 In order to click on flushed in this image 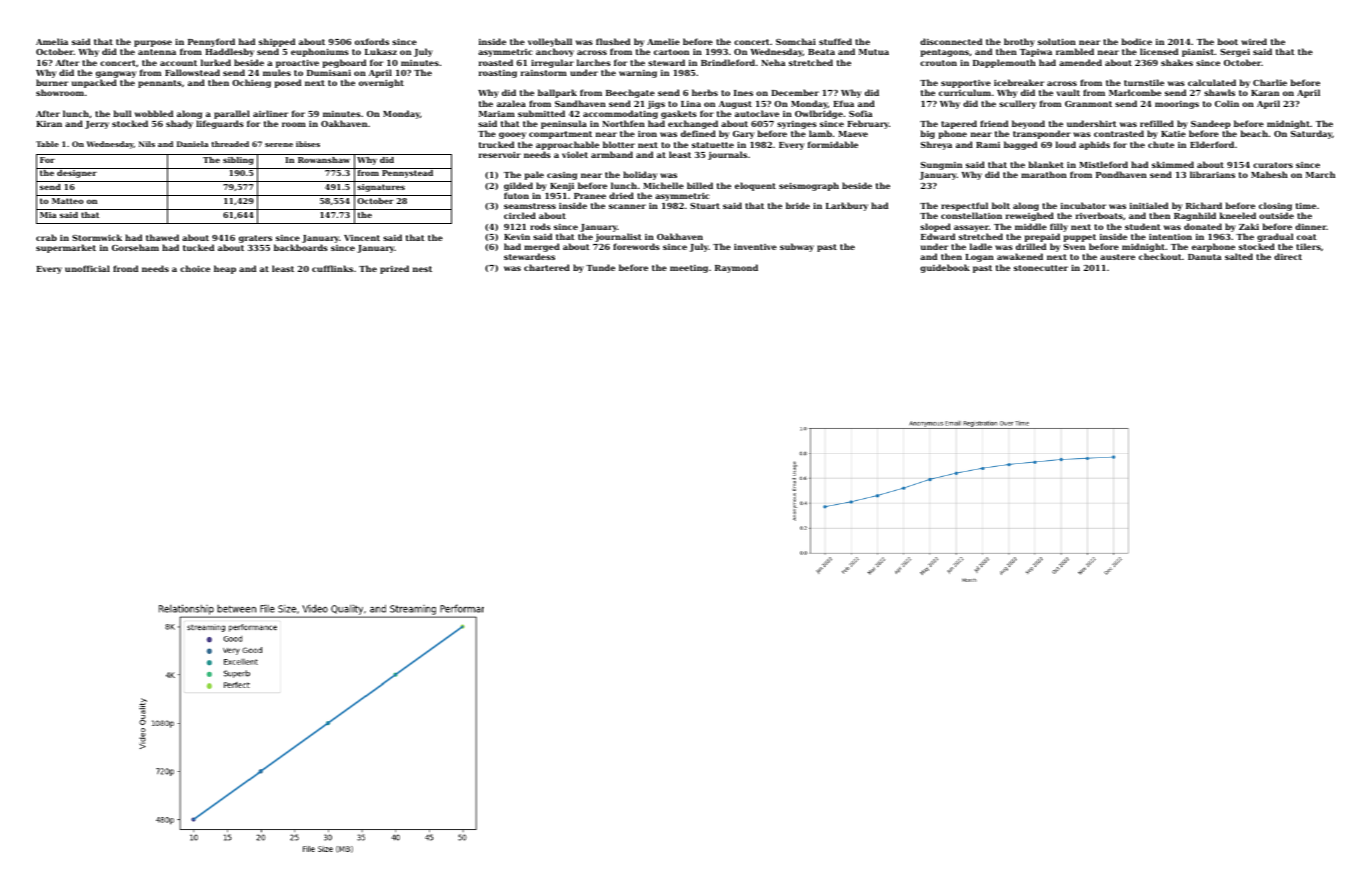, I will do `click(613, 41)`.
